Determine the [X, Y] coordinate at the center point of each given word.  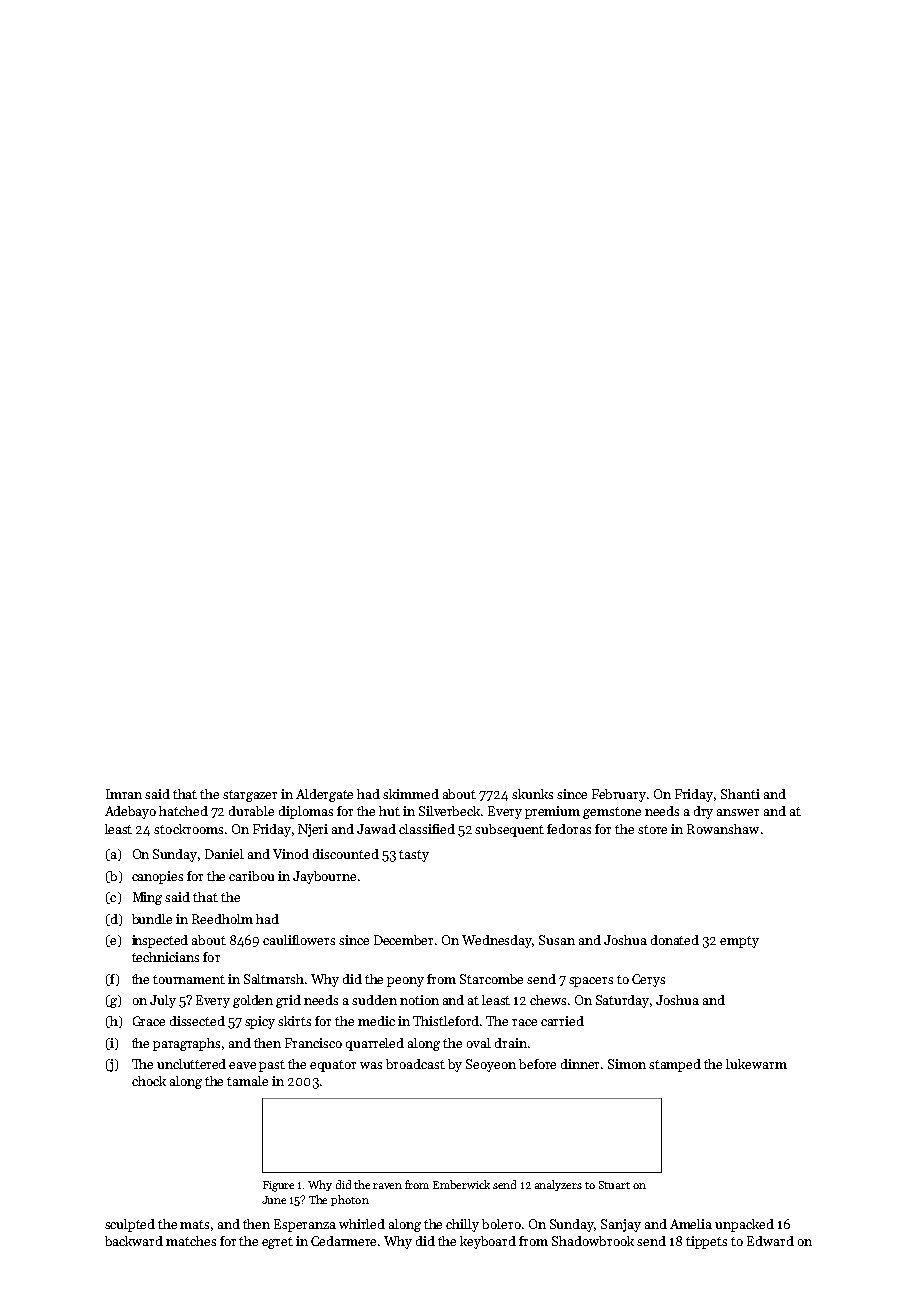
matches [191, 1241]
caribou [251, 876]
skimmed [411, 794]
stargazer [250, 796]
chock [149, 1081]
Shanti [740, 794]
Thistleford [446, 1021]
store [652, 829]
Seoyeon [491, 1065]
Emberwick [461, 1184]
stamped [675, 1065]
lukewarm [756, 1064]
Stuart [614, 1185]
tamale [247, 1081]
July [163, 1001]
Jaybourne [324, 877]
